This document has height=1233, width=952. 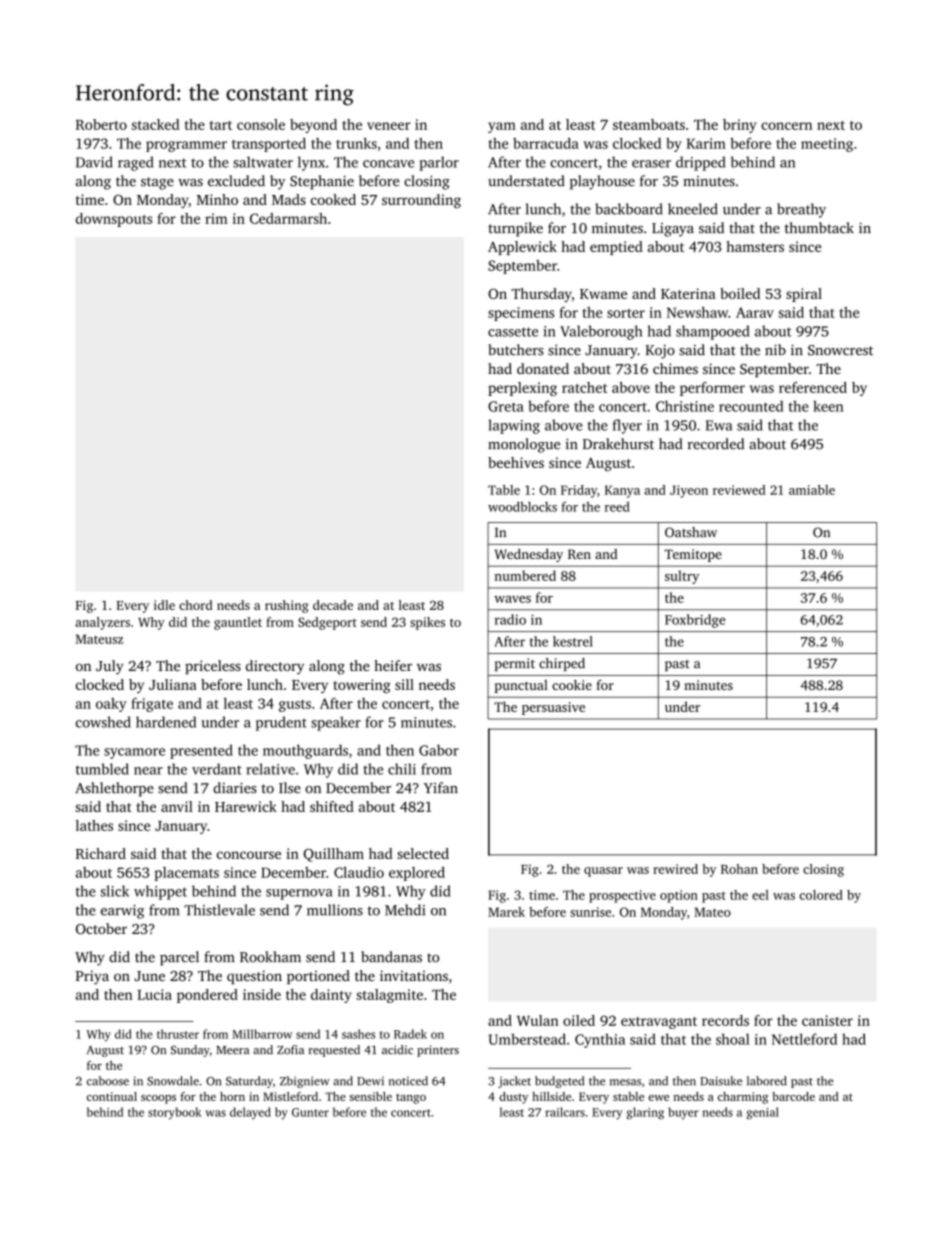 What do you see at coordinates (695, 621) in the document?
I see `Foxbridge` at bounding box center [695, 621].
